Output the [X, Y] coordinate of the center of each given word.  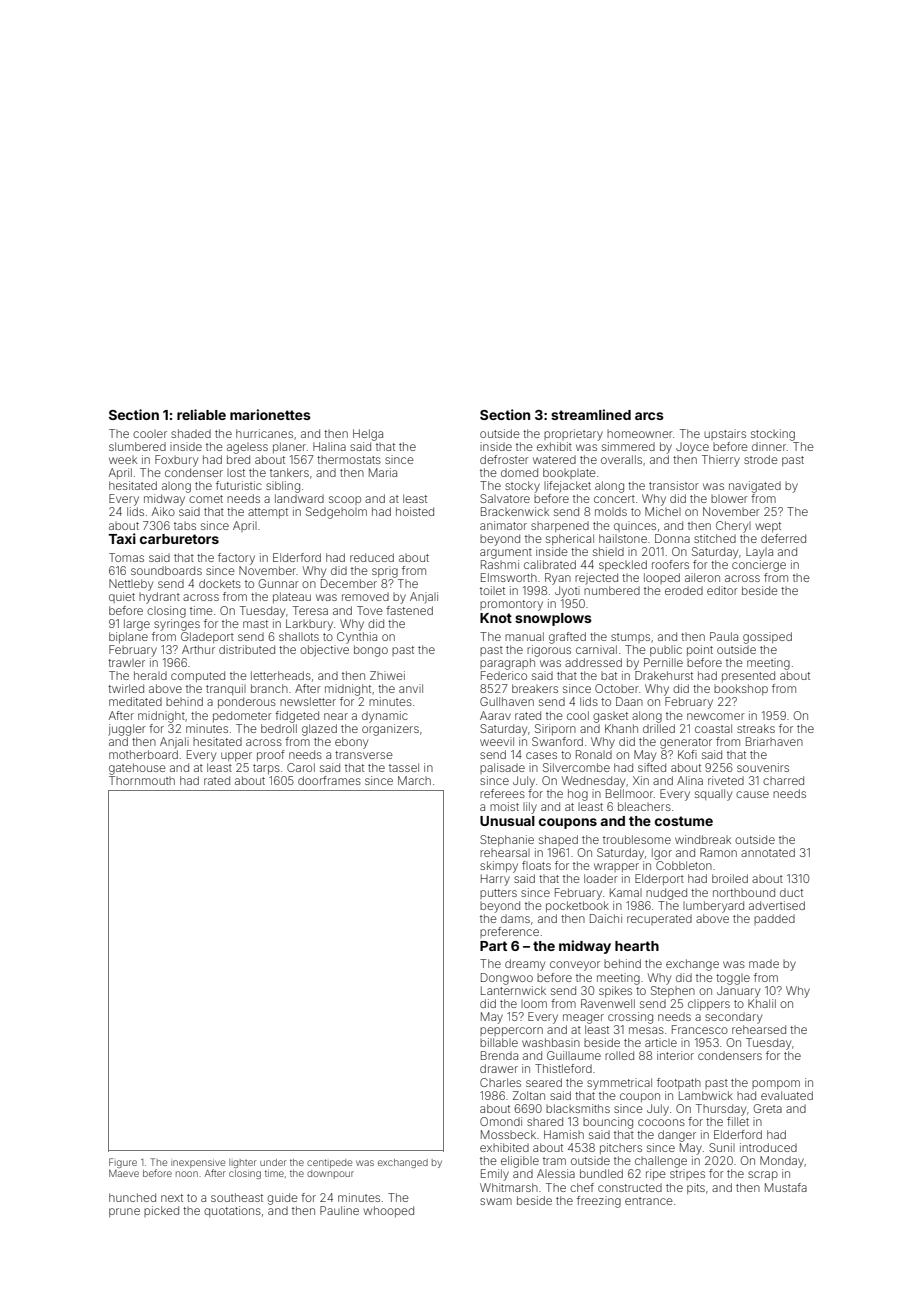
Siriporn [555, 729]
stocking [773, 435]
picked [161, 1211]
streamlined [591, 414]
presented [748, 676]
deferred [783, 538]
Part [493, 946]
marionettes [270, 414]
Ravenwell [608, 1003]
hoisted [415, 511]
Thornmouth [142, 780]
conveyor [575, 966]
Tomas [126, 557]
